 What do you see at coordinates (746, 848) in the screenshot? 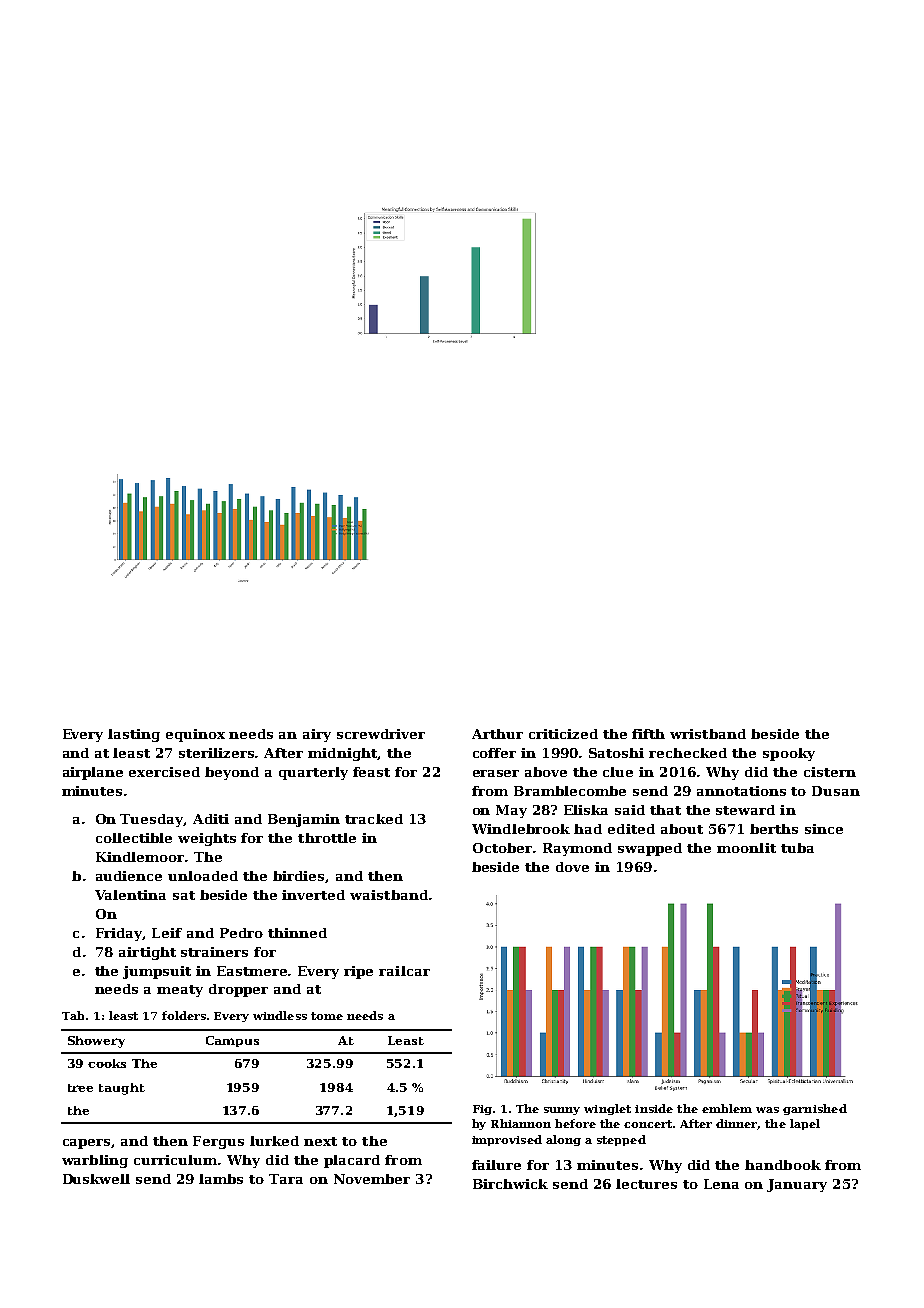
I see `moonlit` at bounding box center [746, 848].
